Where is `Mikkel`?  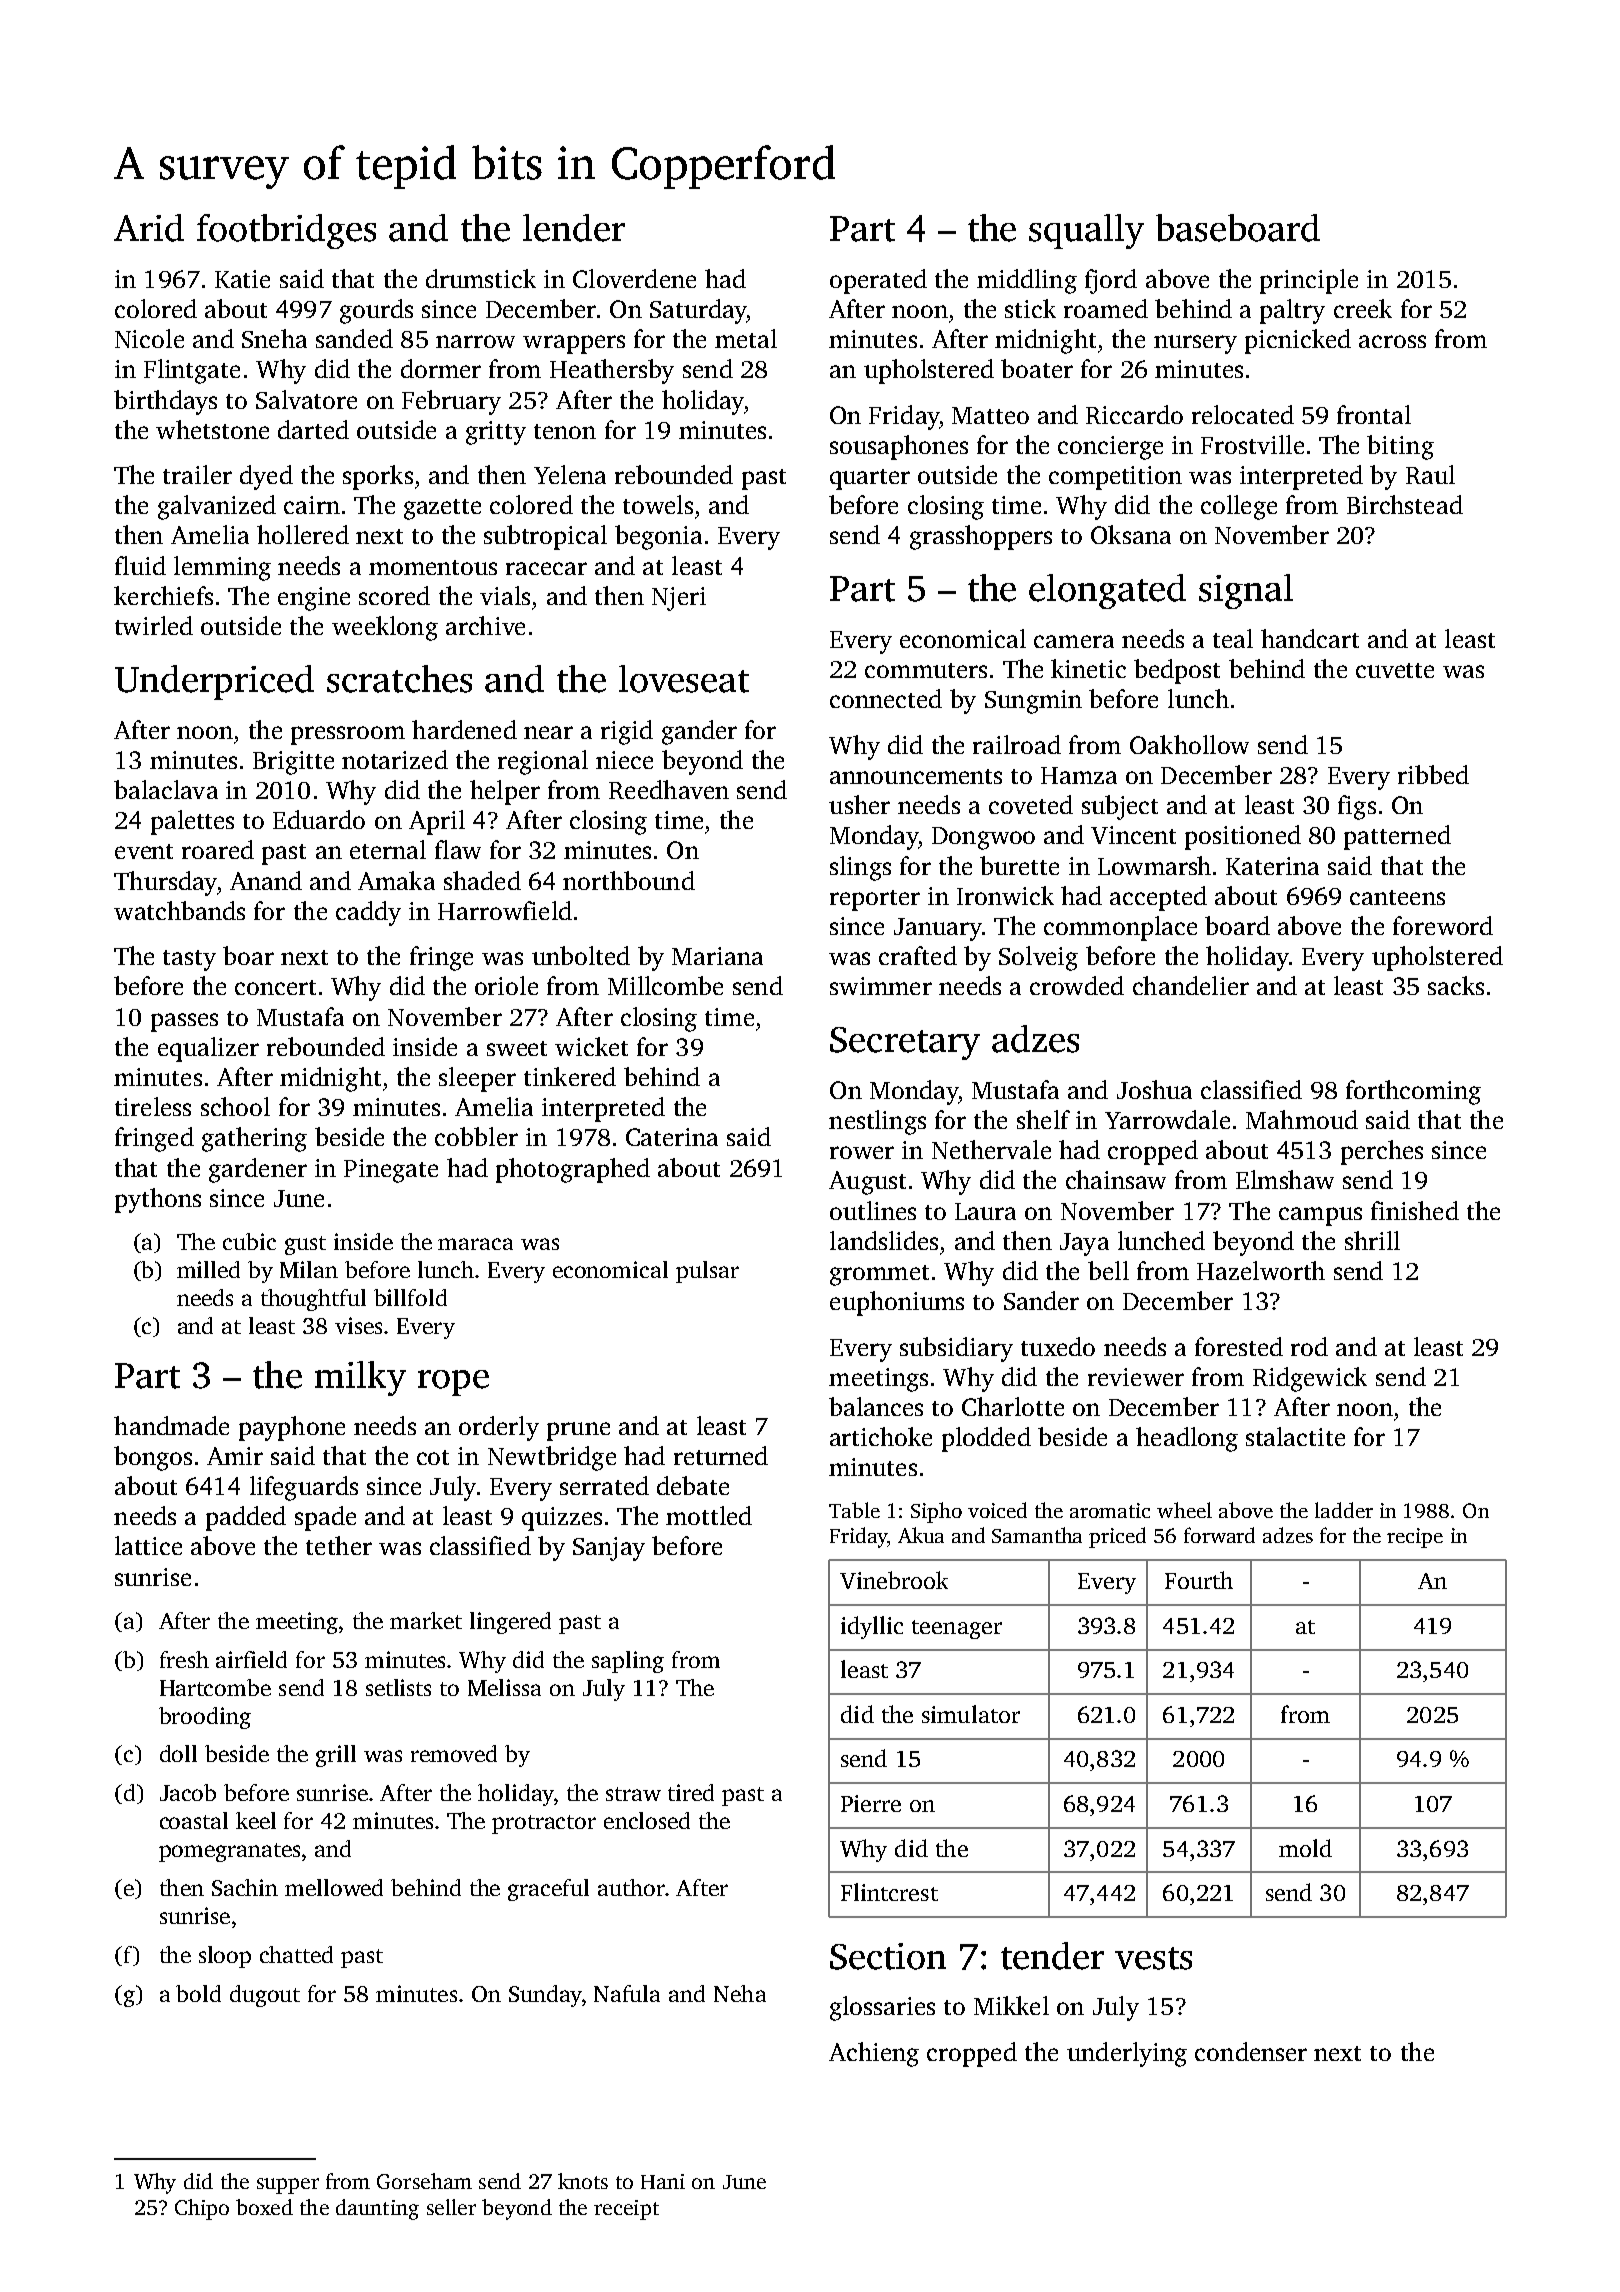
Mikkel is located at coordinates (1011, 2005).
